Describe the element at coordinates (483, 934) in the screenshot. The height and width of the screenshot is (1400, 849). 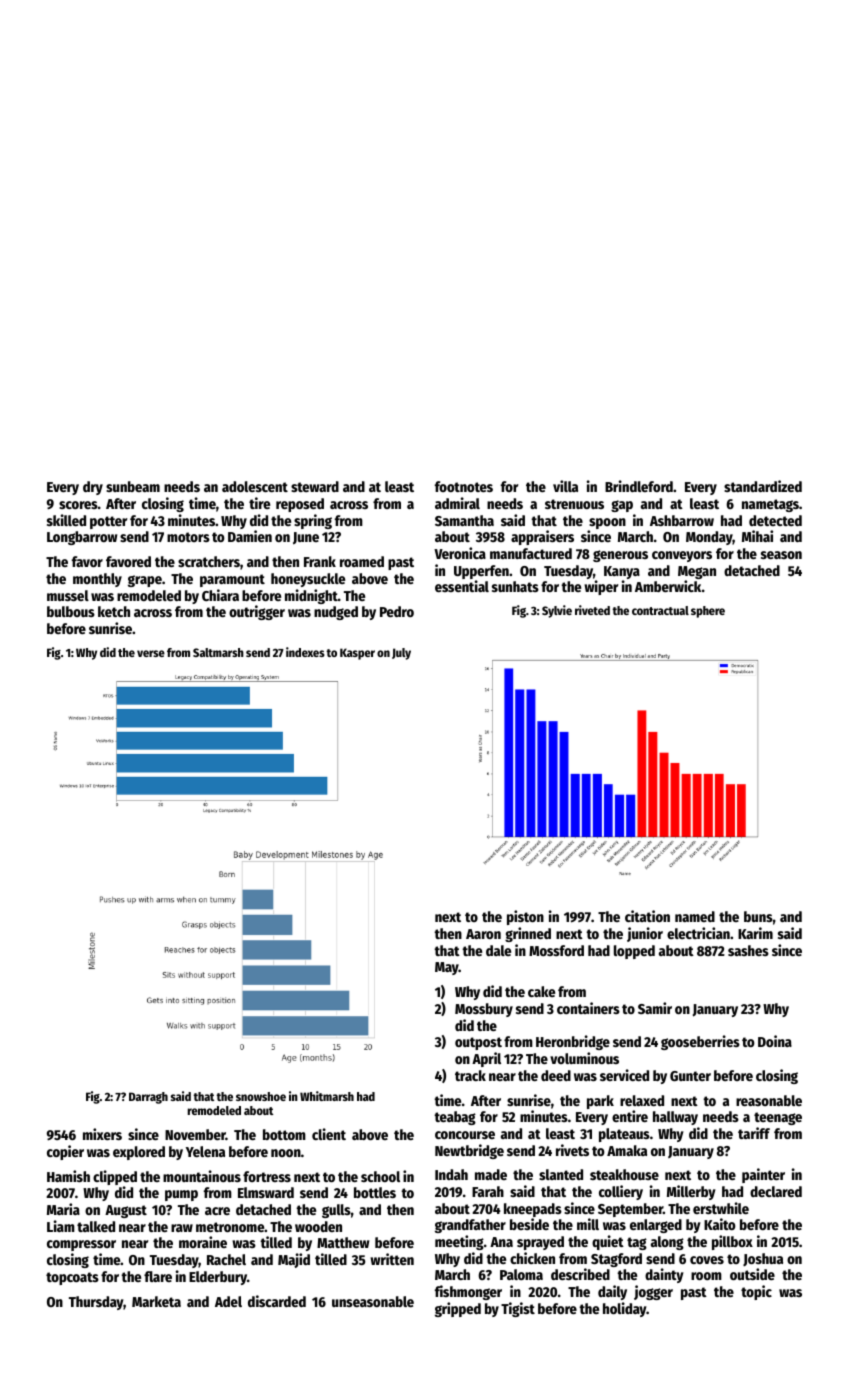
I see `Aaron` at that location.
